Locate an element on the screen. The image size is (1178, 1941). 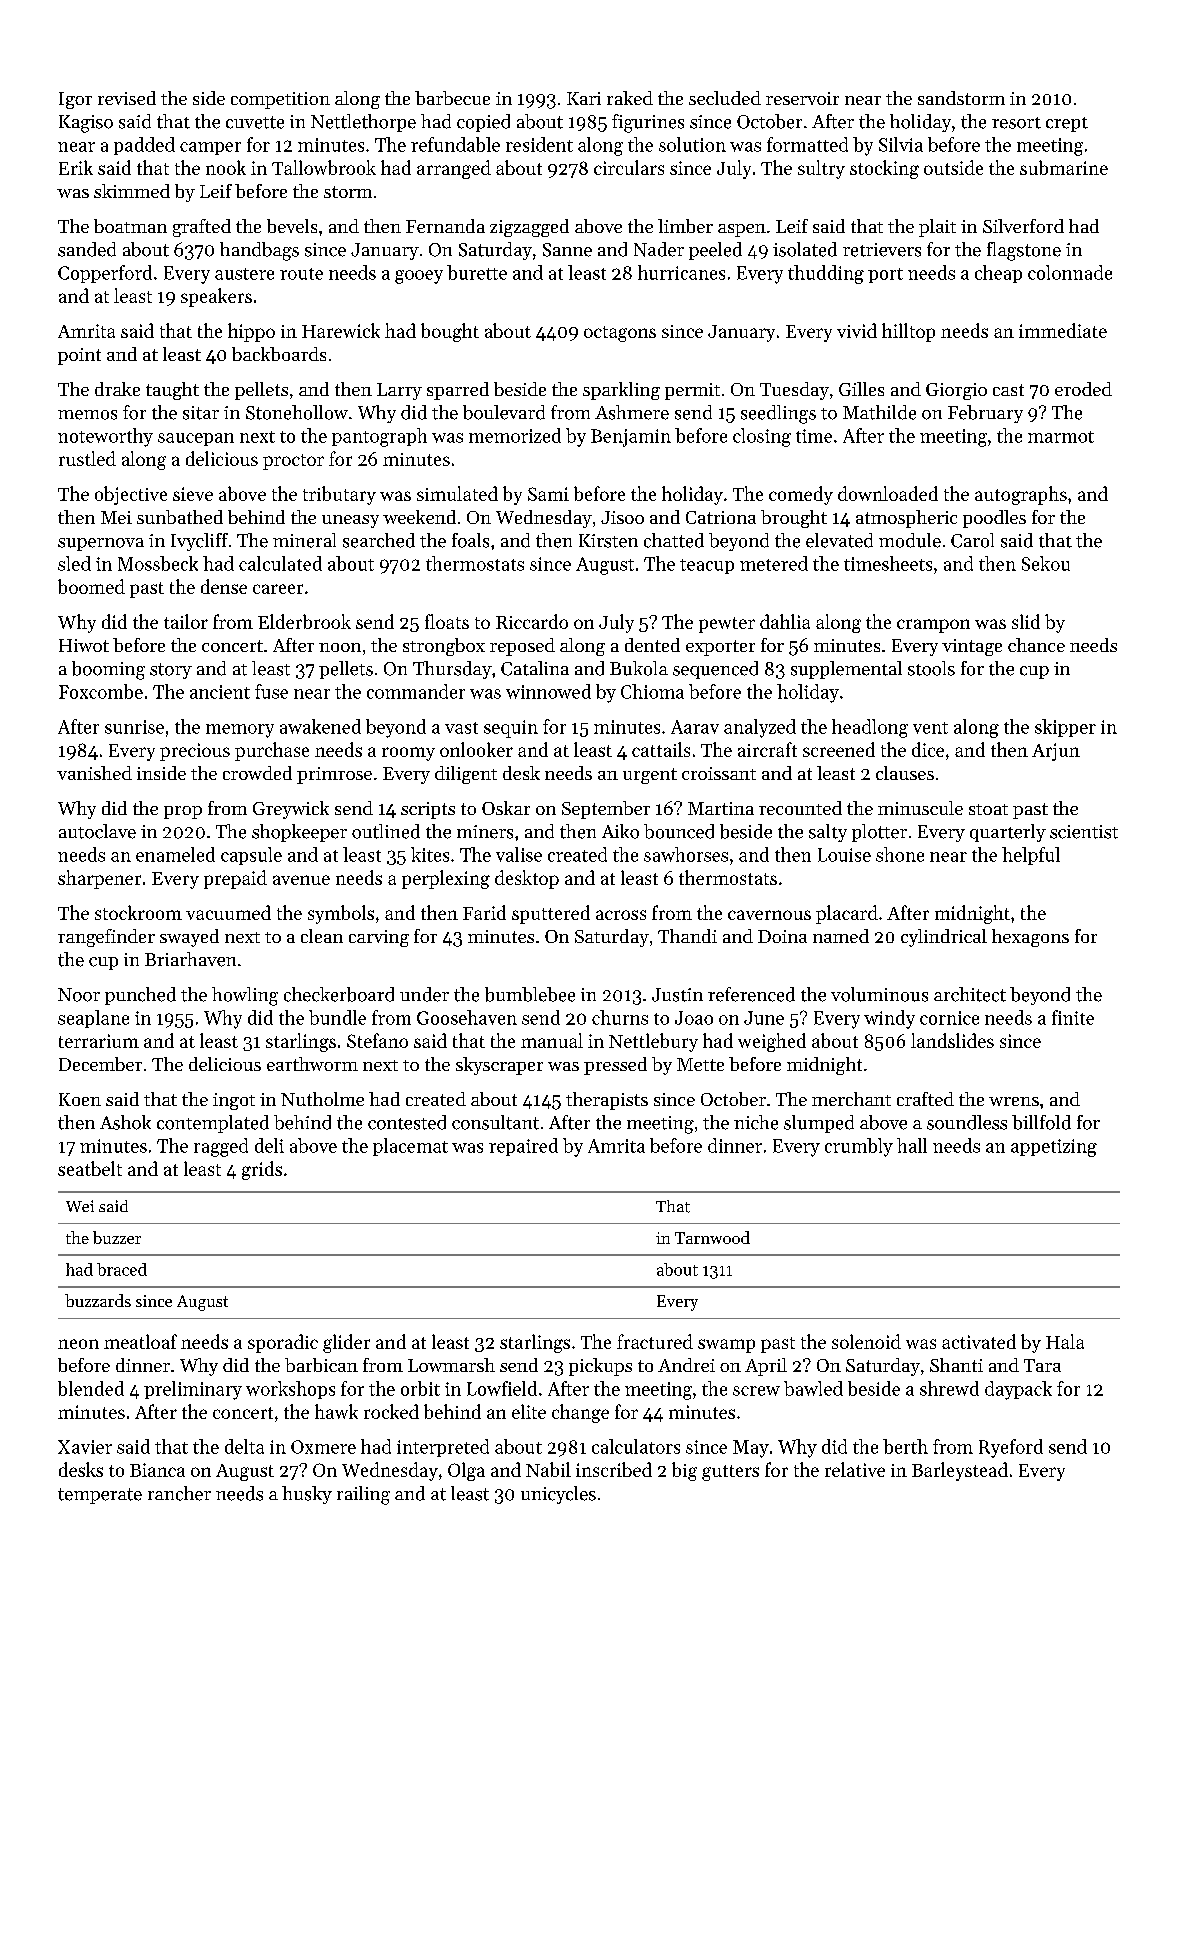
Xavier is located at coordinates (85, 1447).
